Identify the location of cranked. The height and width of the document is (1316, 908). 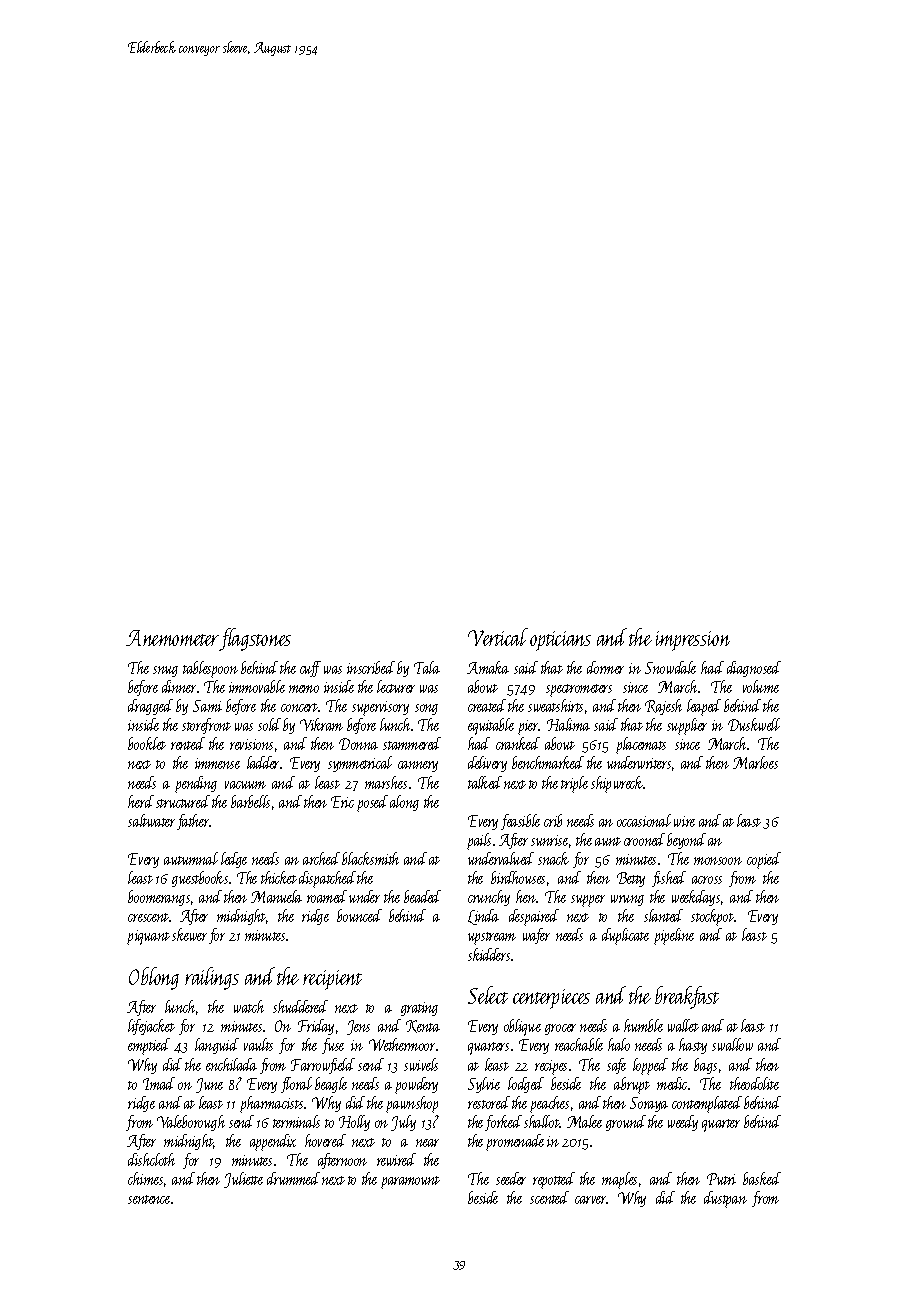
(518, 743).
